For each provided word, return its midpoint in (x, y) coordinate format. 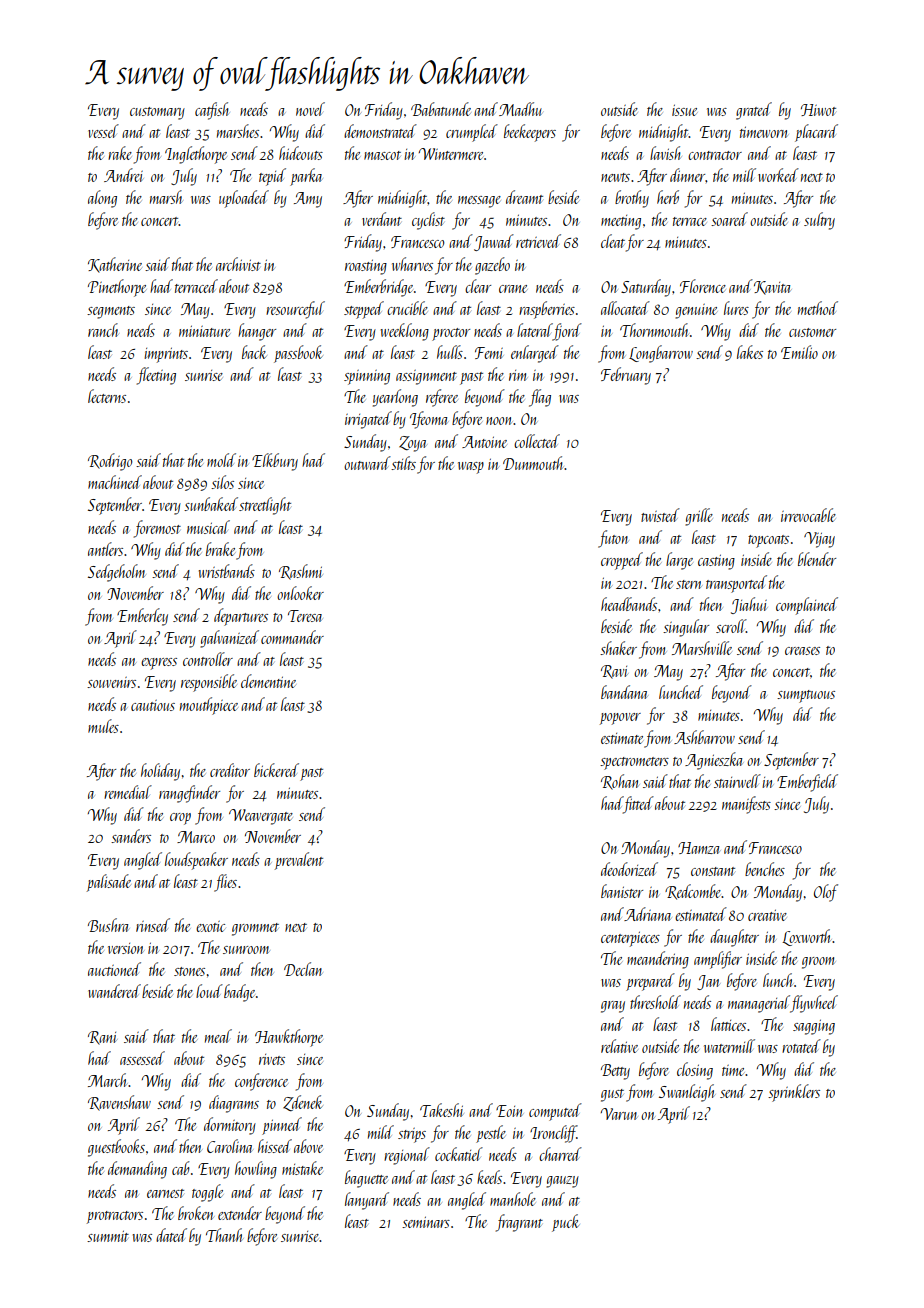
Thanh (224, 1235)
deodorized (629, 869)
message (479, 202)
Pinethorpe (117, 288)
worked (778, 175)
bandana (624, 692)
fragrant (519, 1223)
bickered (276, 770)
